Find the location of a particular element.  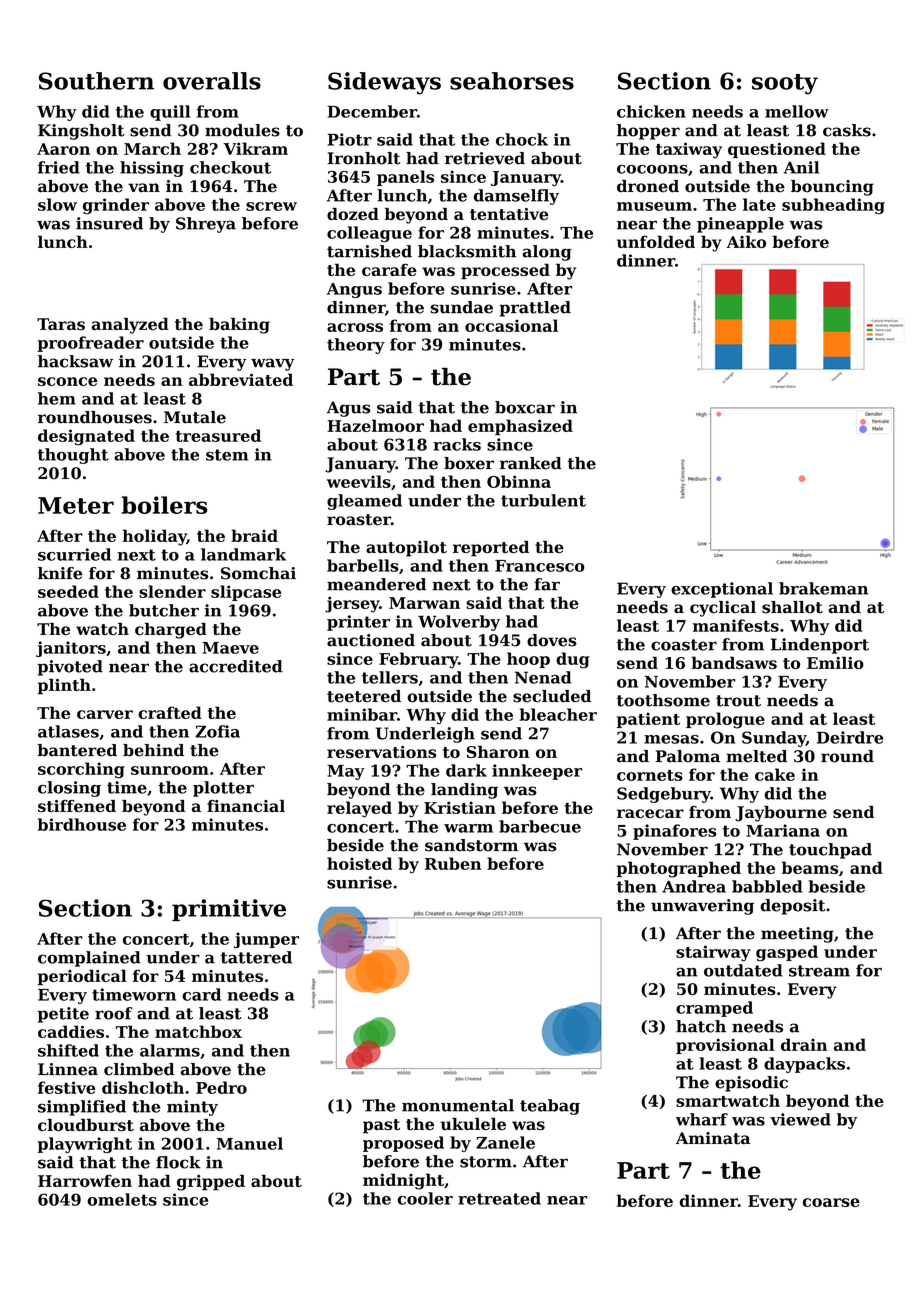

babbled is located at coordinates (767, 886).
